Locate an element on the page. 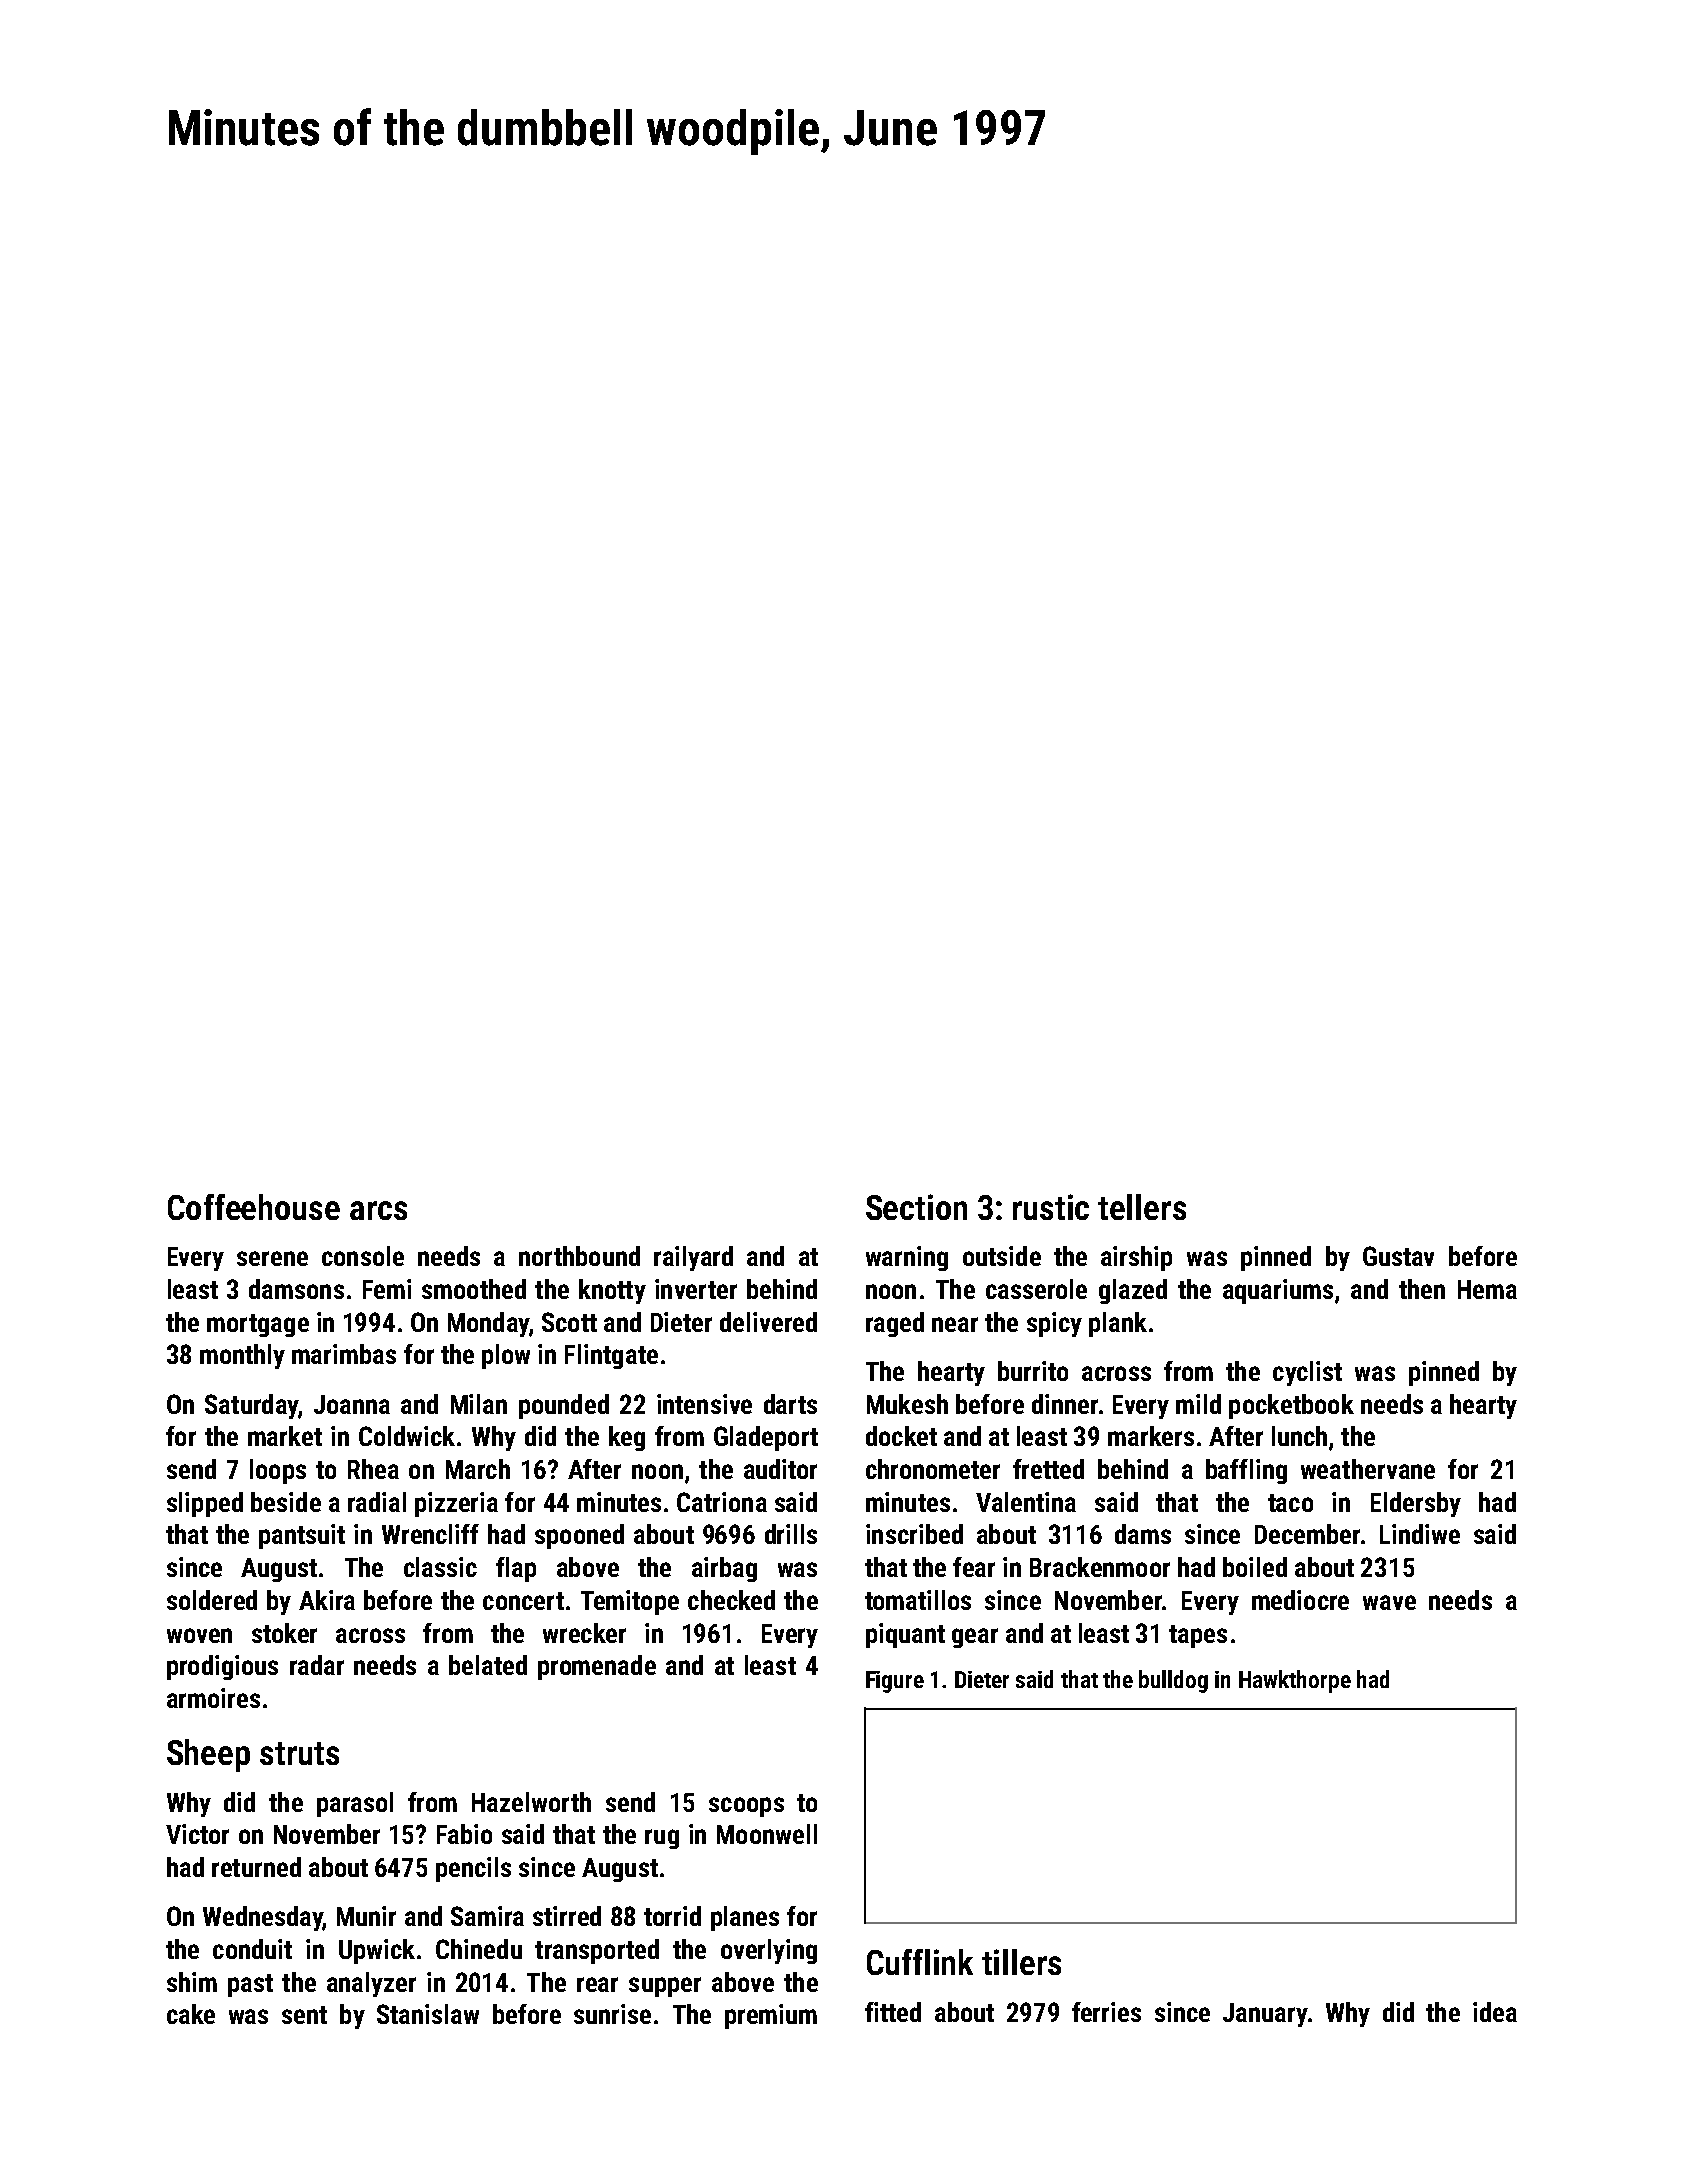  pantsuit is located at coordinates (302, 1536).
